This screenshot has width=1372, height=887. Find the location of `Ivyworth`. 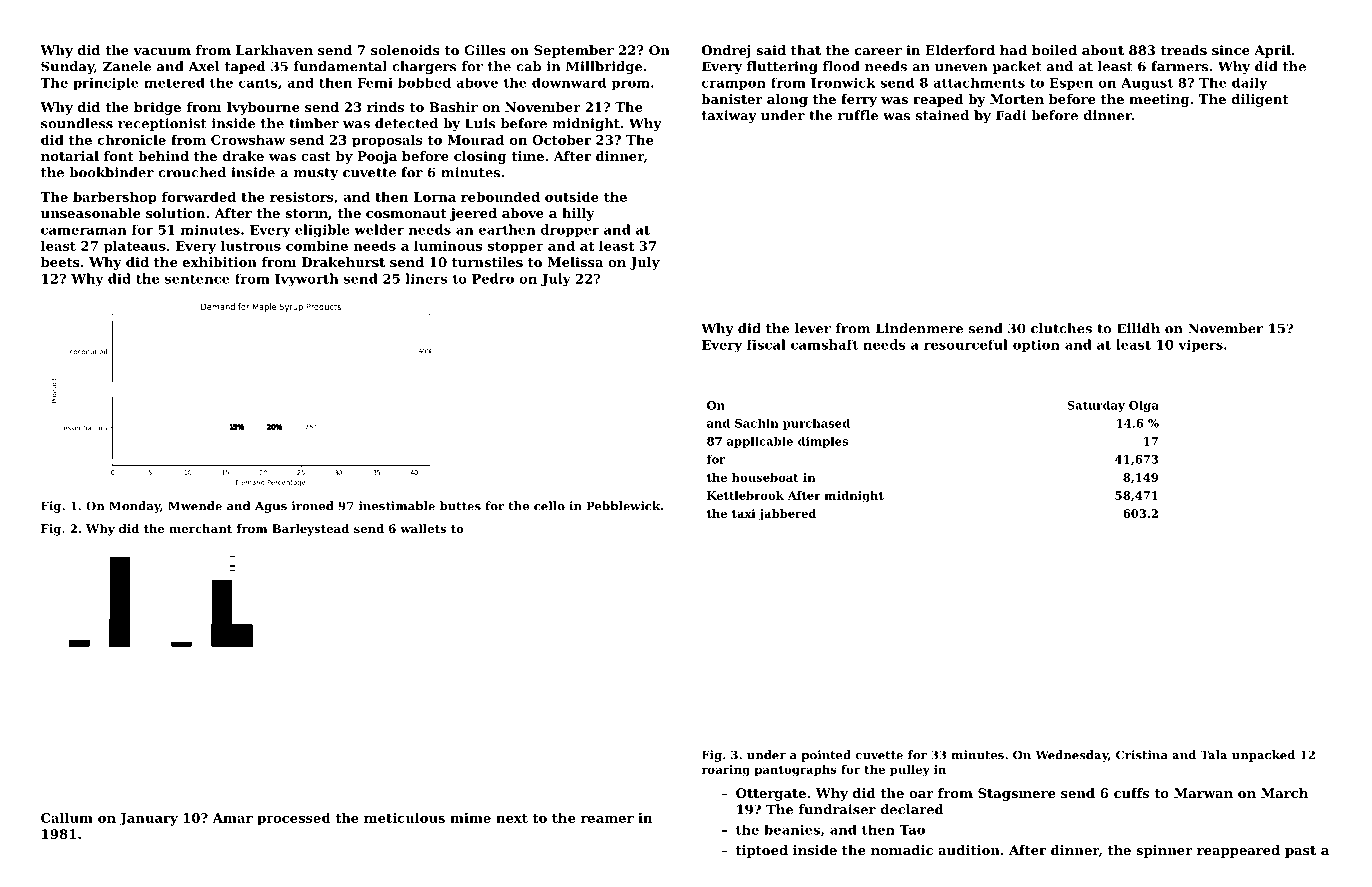

Ivyworth is located at coordinates (307, 279).
